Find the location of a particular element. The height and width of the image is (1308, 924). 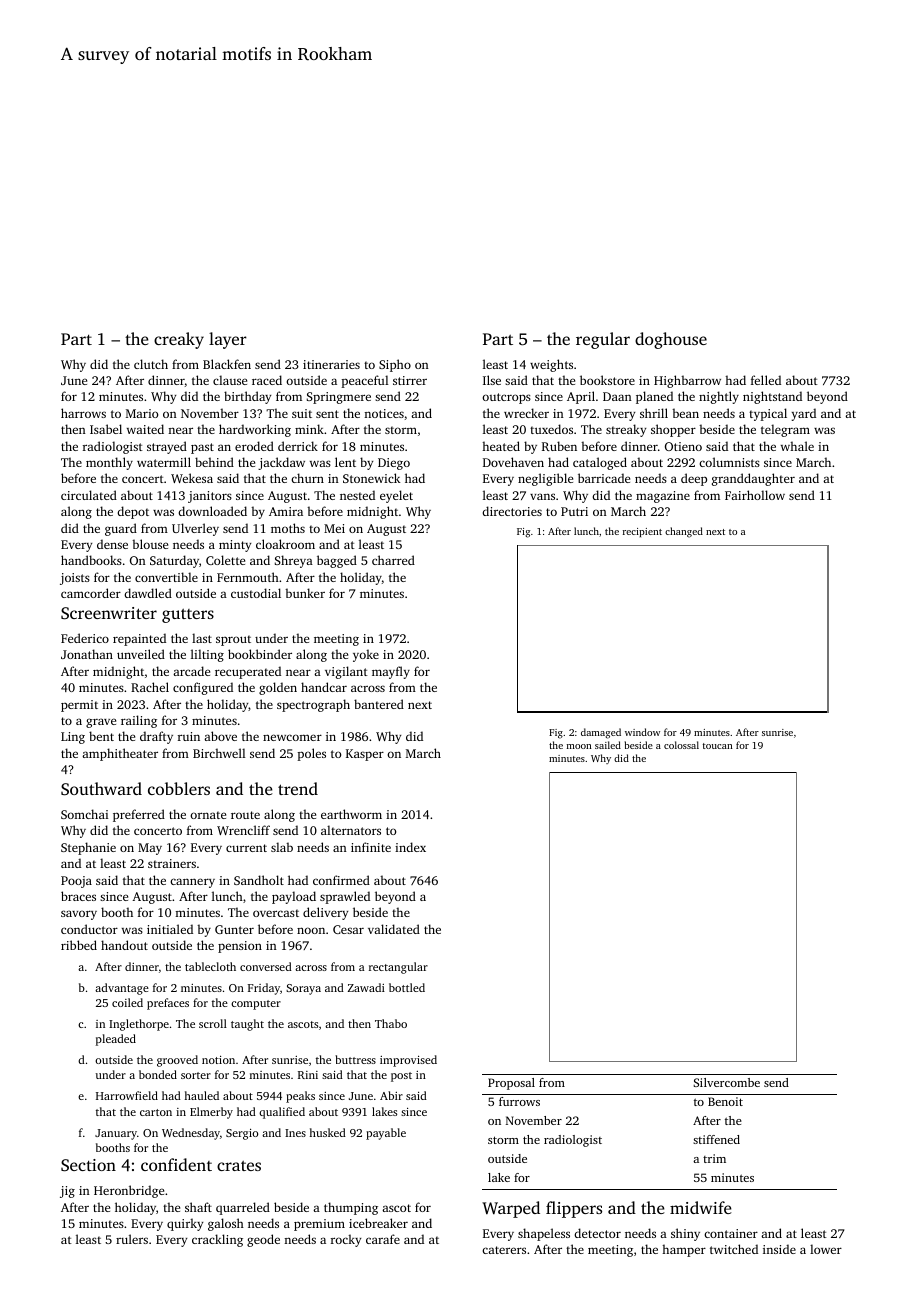

Abir is located at coordinates (391, 1095).
